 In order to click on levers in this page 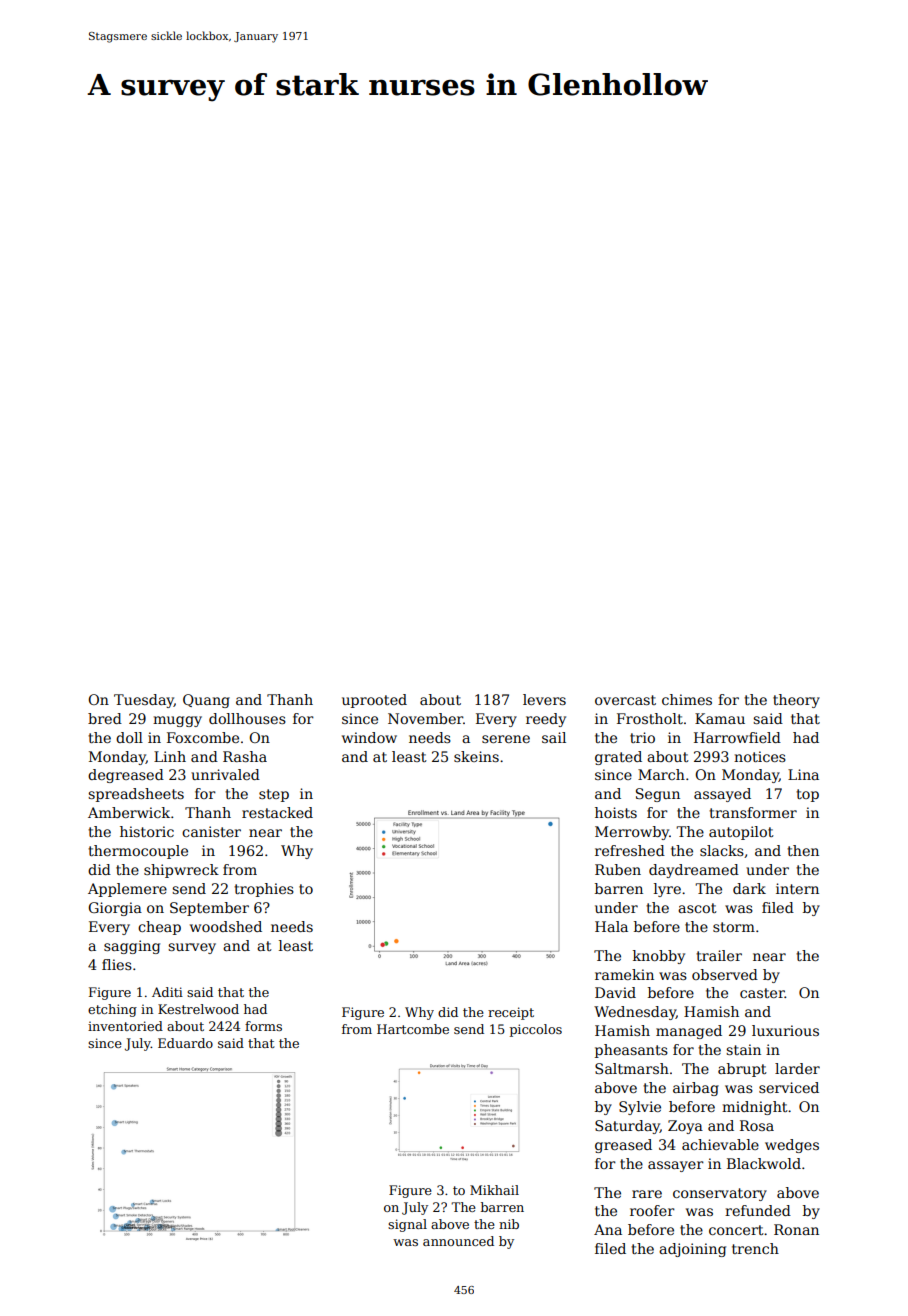, I will do `click(544, 699)`.
